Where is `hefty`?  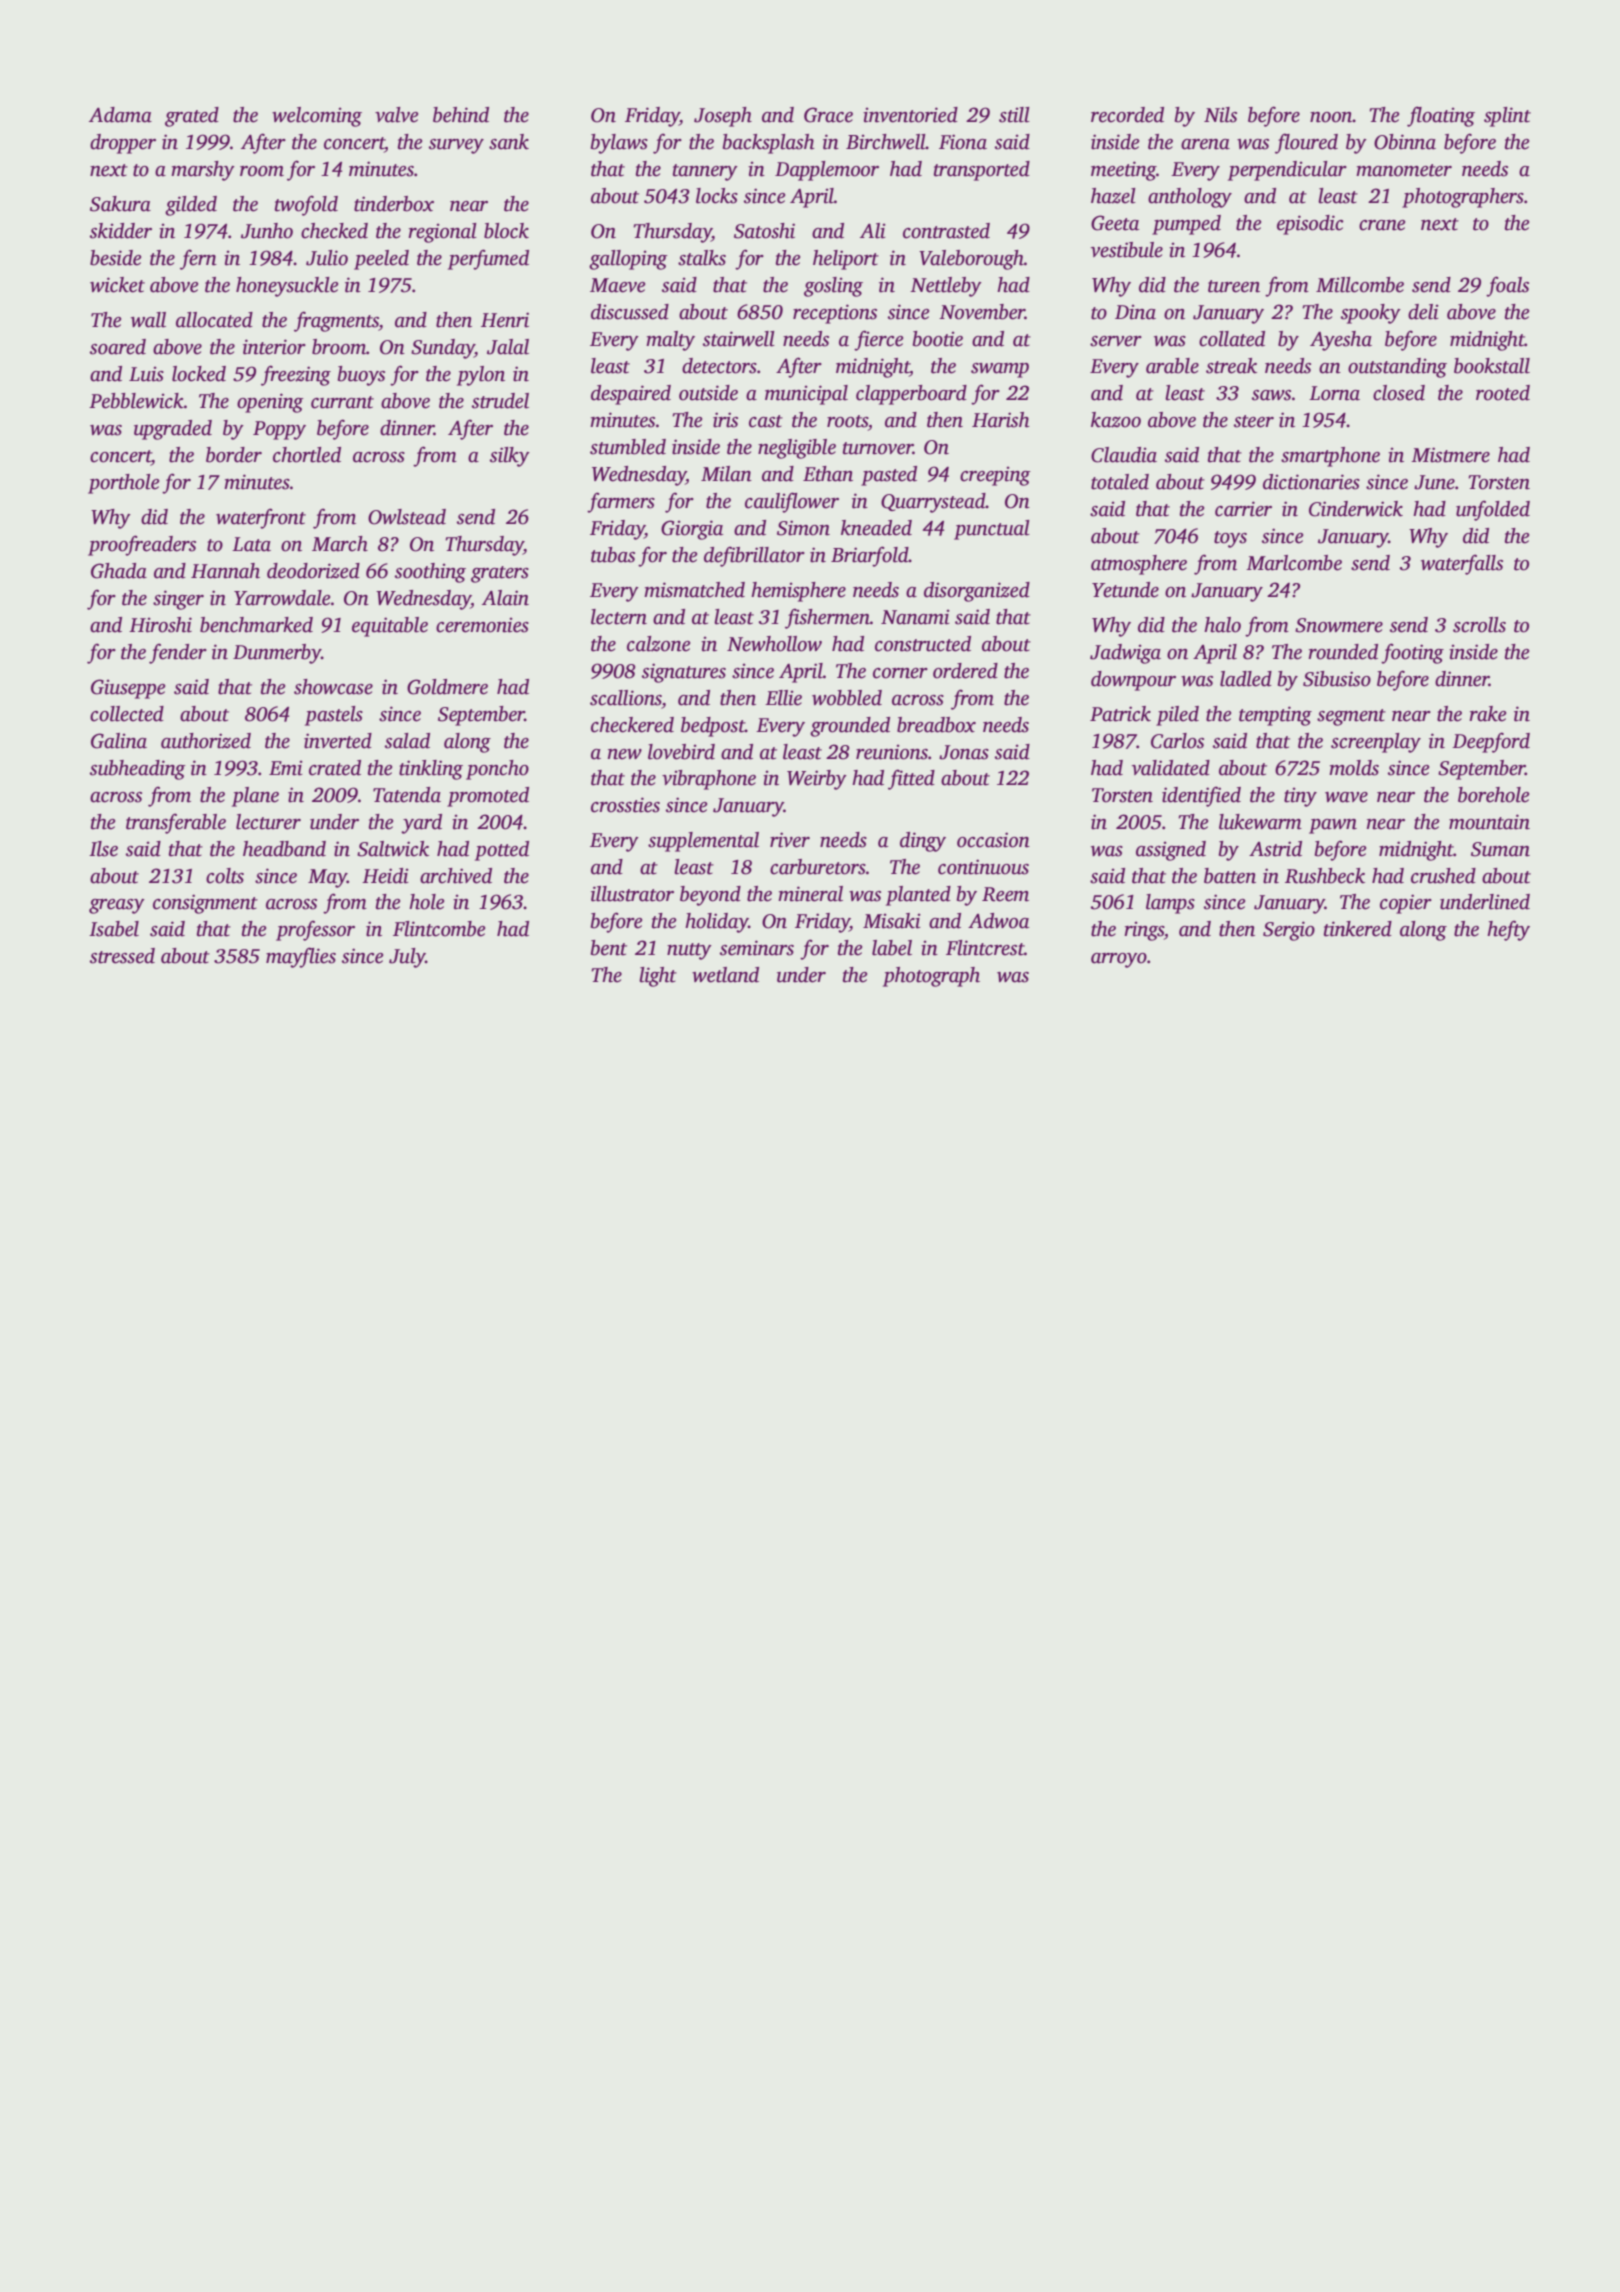
hefty is located at coordinates (1508, 930).
